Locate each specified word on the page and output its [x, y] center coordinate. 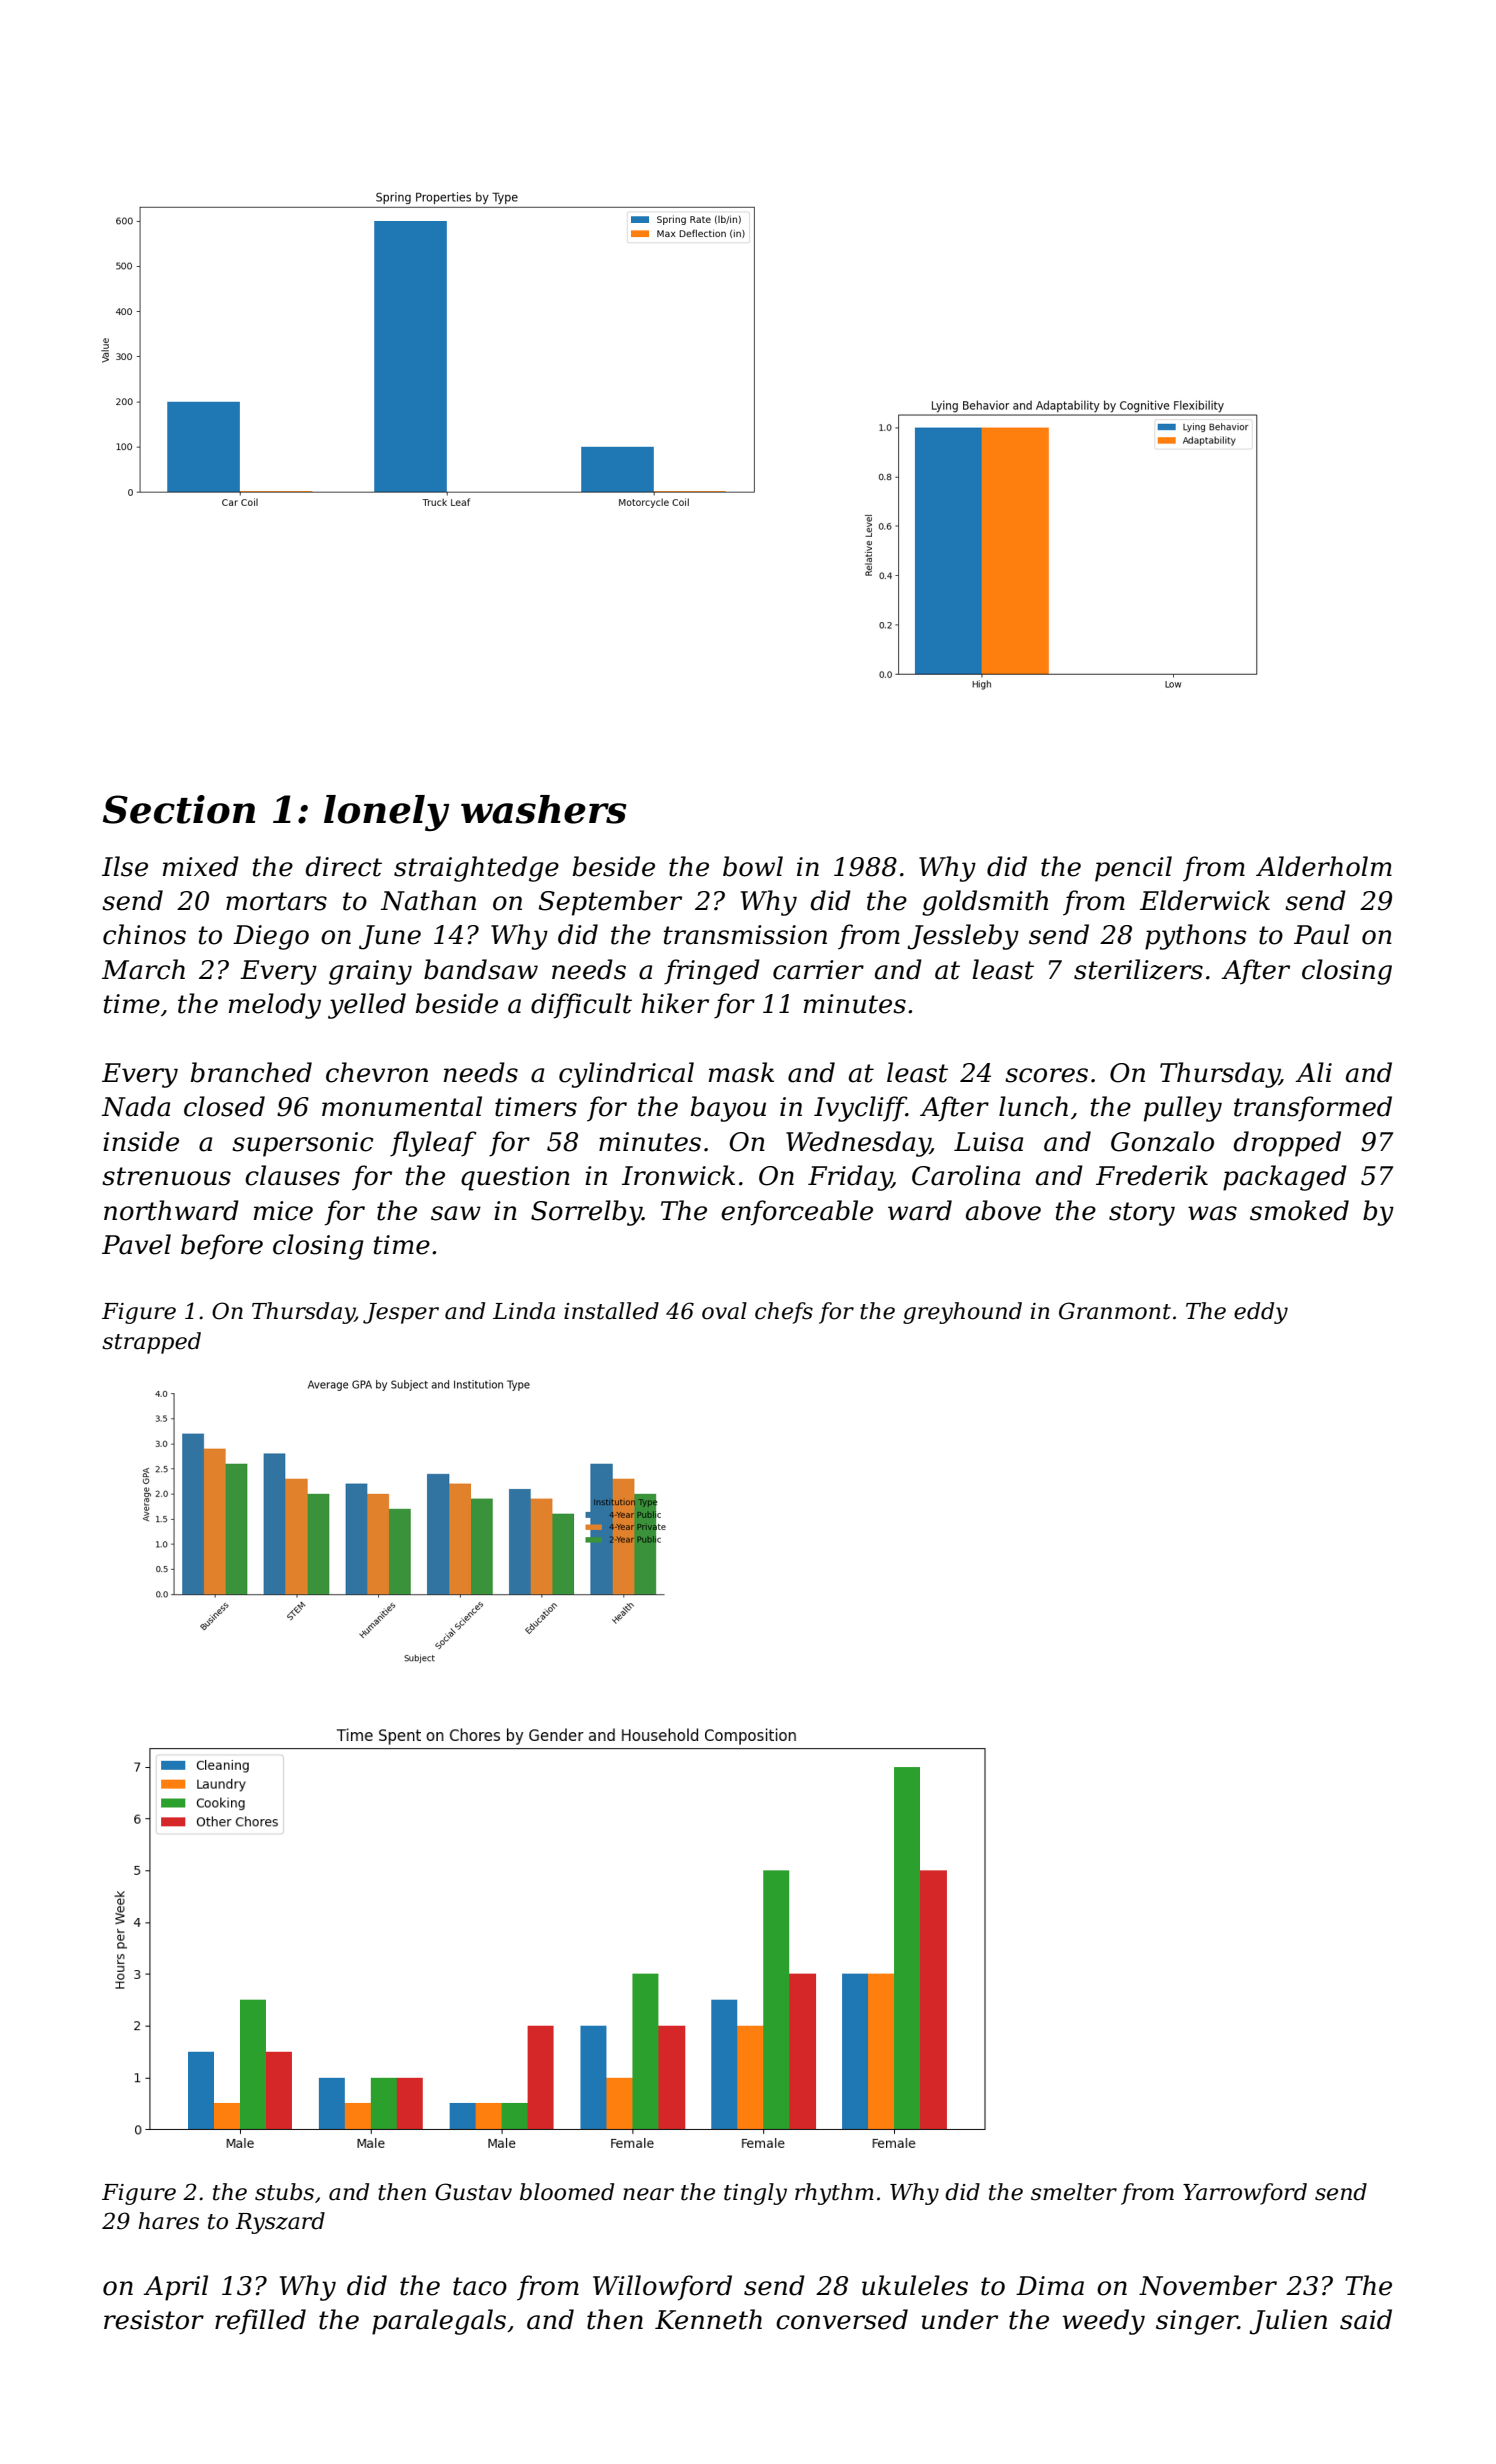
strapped [151, 1343]
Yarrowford [1245, 2194]
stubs [284, 2192]
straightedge [476, 869]
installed [611, 1311]
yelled [367, 1006]
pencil [1133, 869]
